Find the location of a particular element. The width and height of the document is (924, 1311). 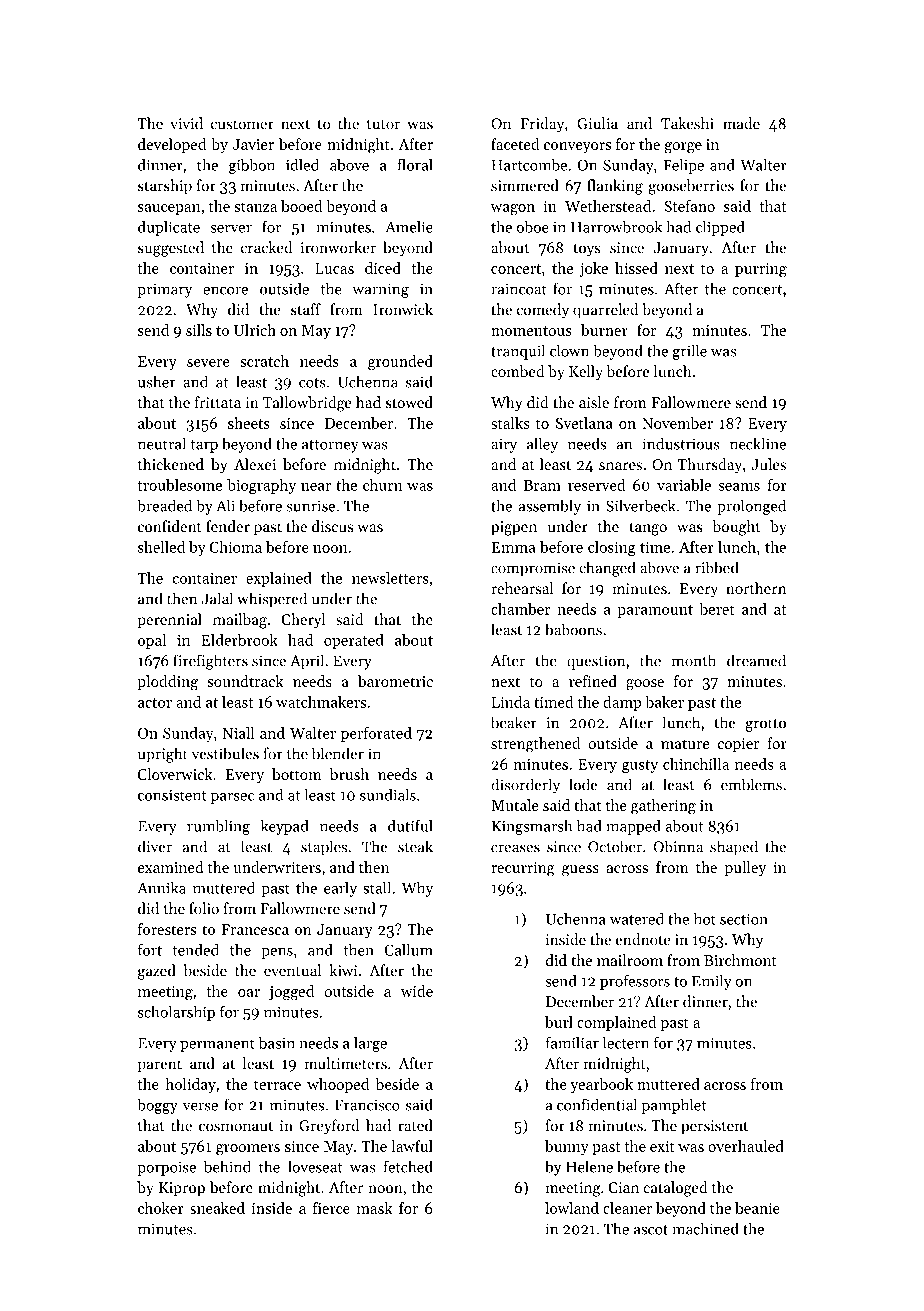

grille is located at coordinates (690, 352).
